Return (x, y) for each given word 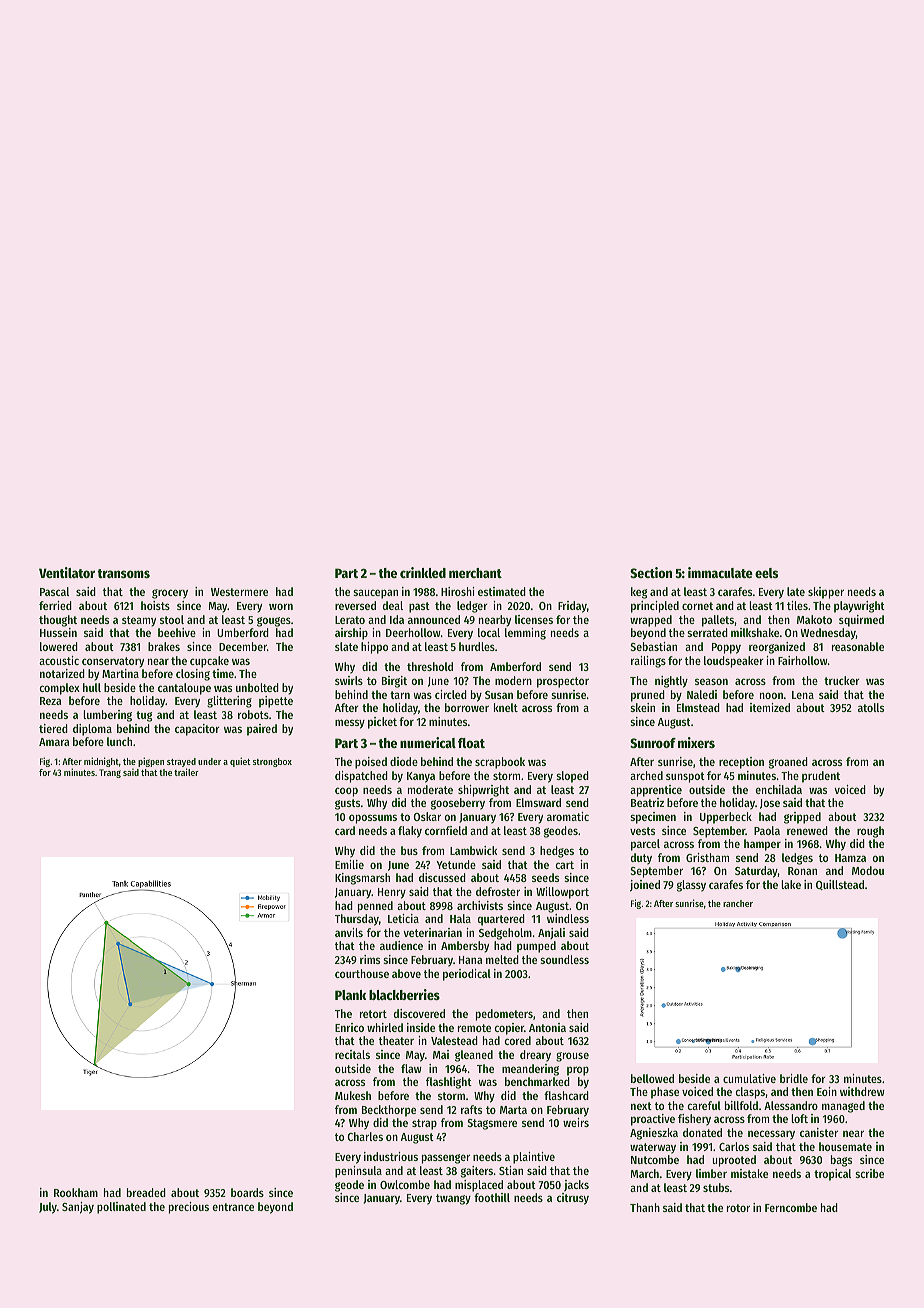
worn (281, 606)
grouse (572, 1057)
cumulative (749, 1078)
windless (568, 918)
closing (193, 675)
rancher (738, 903)
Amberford (515, 666)
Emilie (349, 864)
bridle (794, 1078)
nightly (671, 682)
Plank (350, 995)
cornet (697, 606)
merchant (475, 573)
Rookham (76, 1192)
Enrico (349, 1027)
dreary (535, 1056)
